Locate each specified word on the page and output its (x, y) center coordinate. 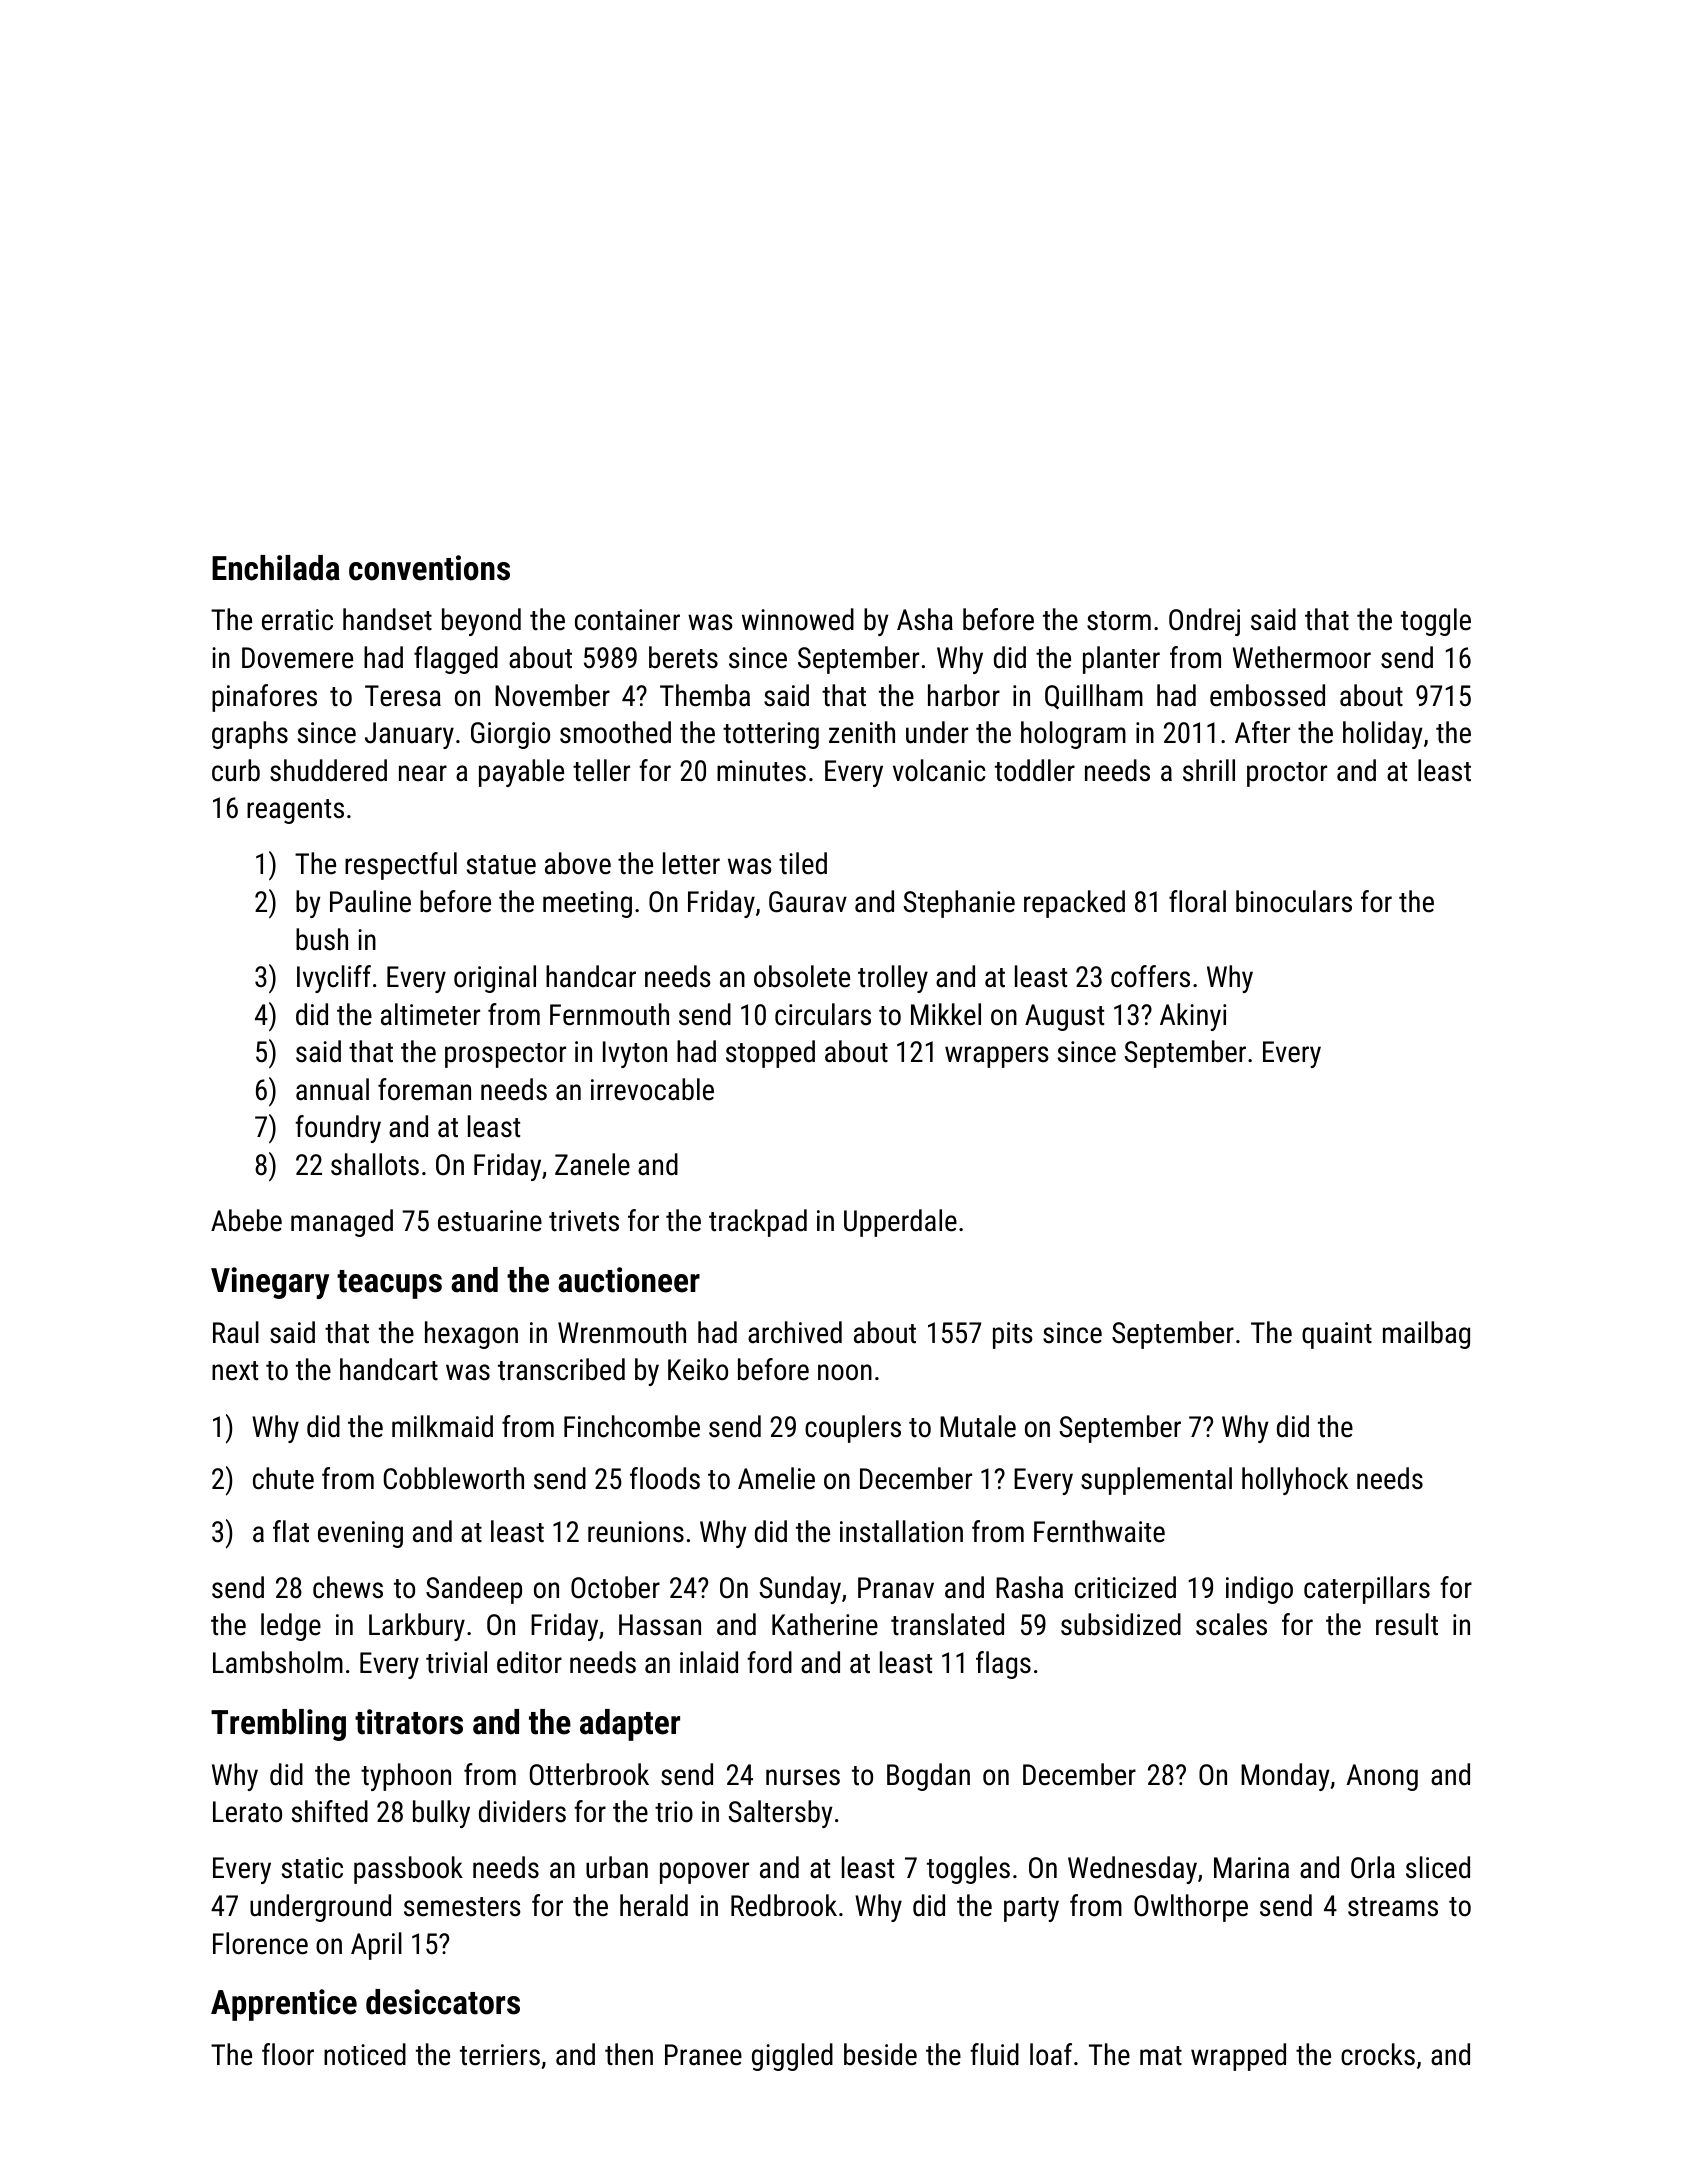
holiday (1383, 735)
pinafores (264, 698)
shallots (375, 1164)
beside (880, 2054)
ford (769, 1662)
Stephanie (959, 904)
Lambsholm (278, 1662)
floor (288, 2054)
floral (1197, 901)
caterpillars (1367, 1590)
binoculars (1294, 901)
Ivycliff (334, 979)
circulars (823, 1014)
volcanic (939, 770)
